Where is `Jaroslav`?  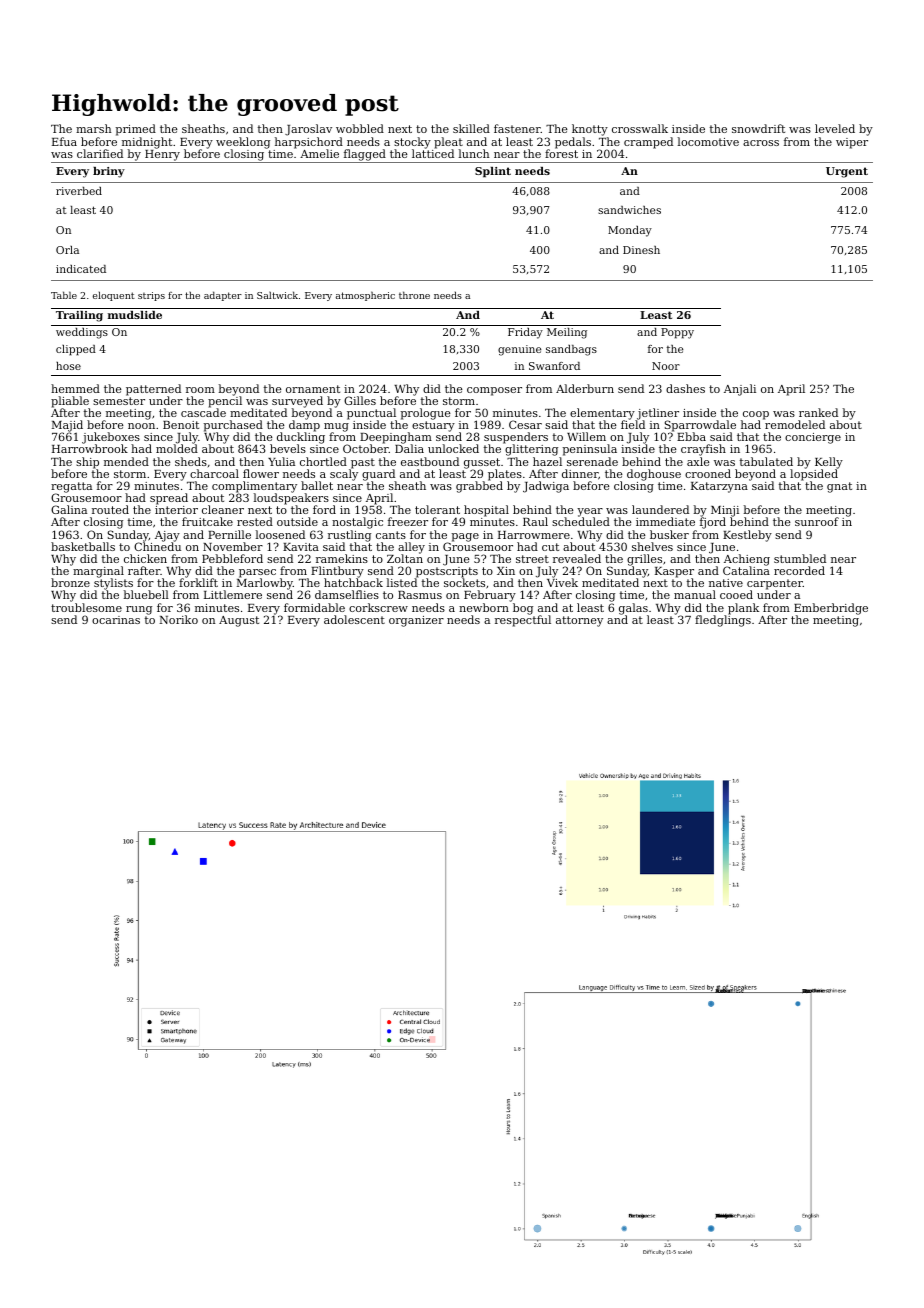
Jaroslav is located at coordinates (308, 130).
